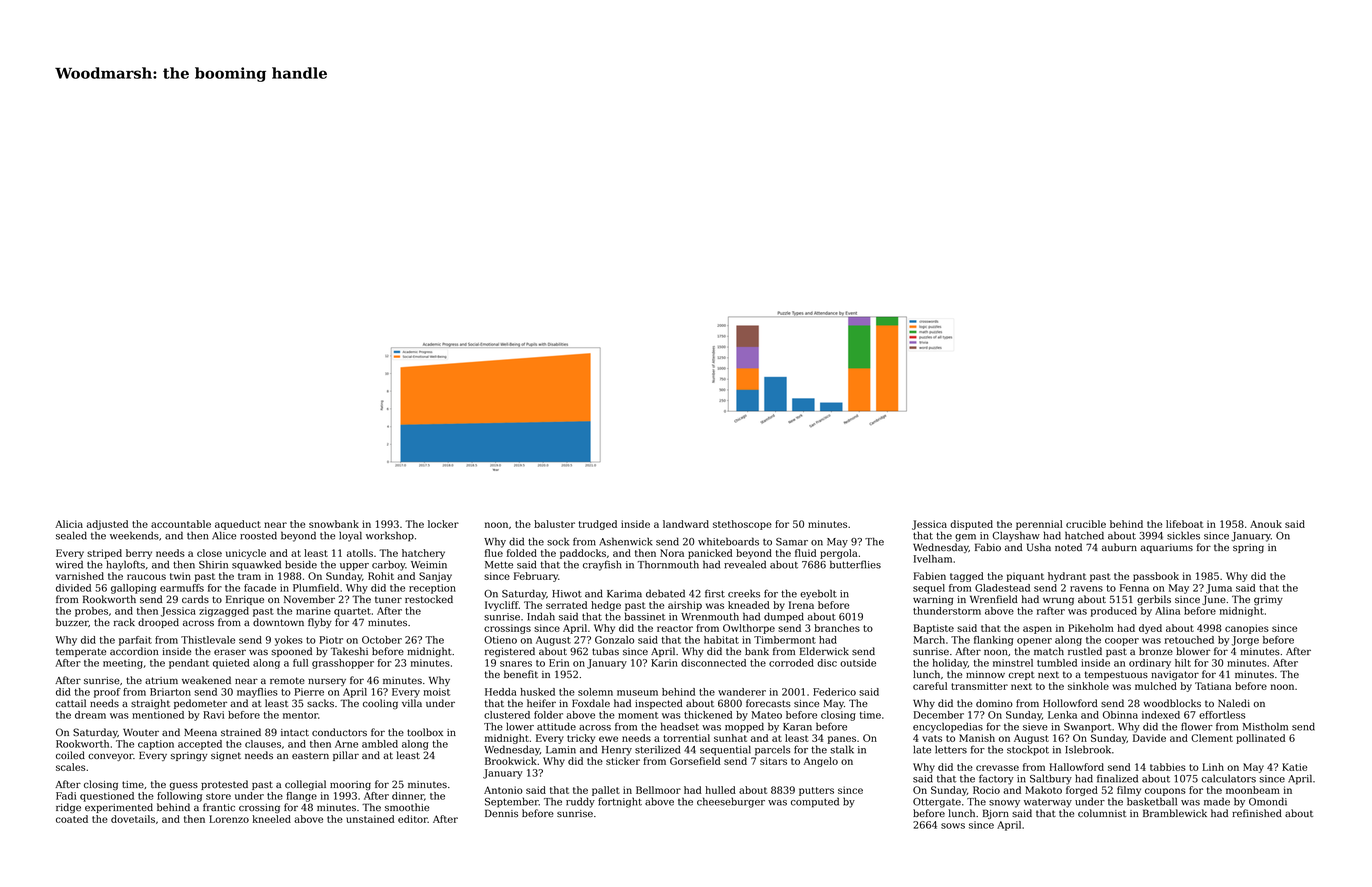 The image size is (1372, 887). I want to click on coated, so click(72, 819).
